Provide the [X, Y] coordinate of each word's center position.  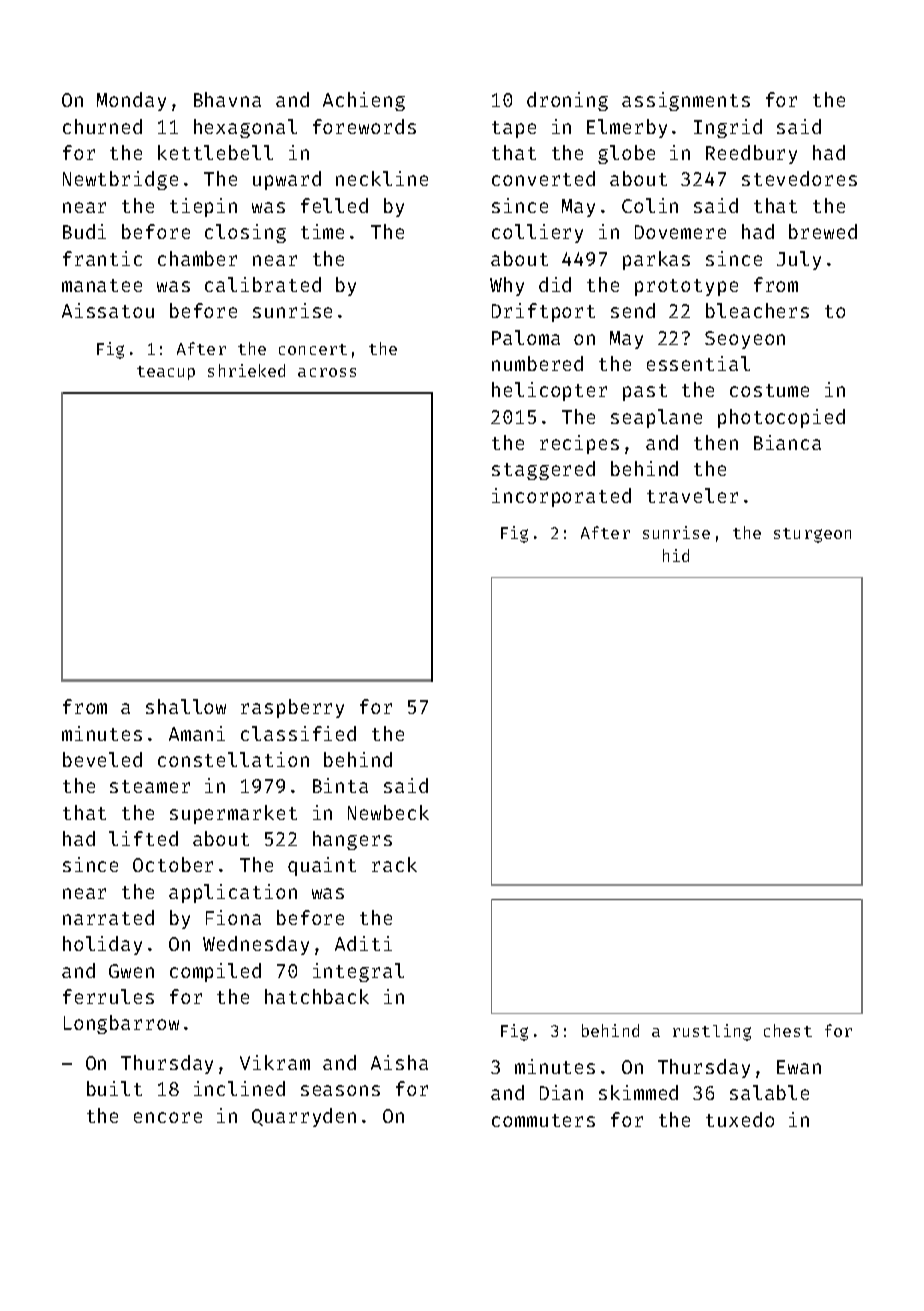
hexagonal [245, 128]
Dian [561, 1092]
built [114, 1088]
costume [769, 390]
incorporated [561, 497]
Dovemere [680, 232]
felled [334, 205]
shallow [186, 706]
